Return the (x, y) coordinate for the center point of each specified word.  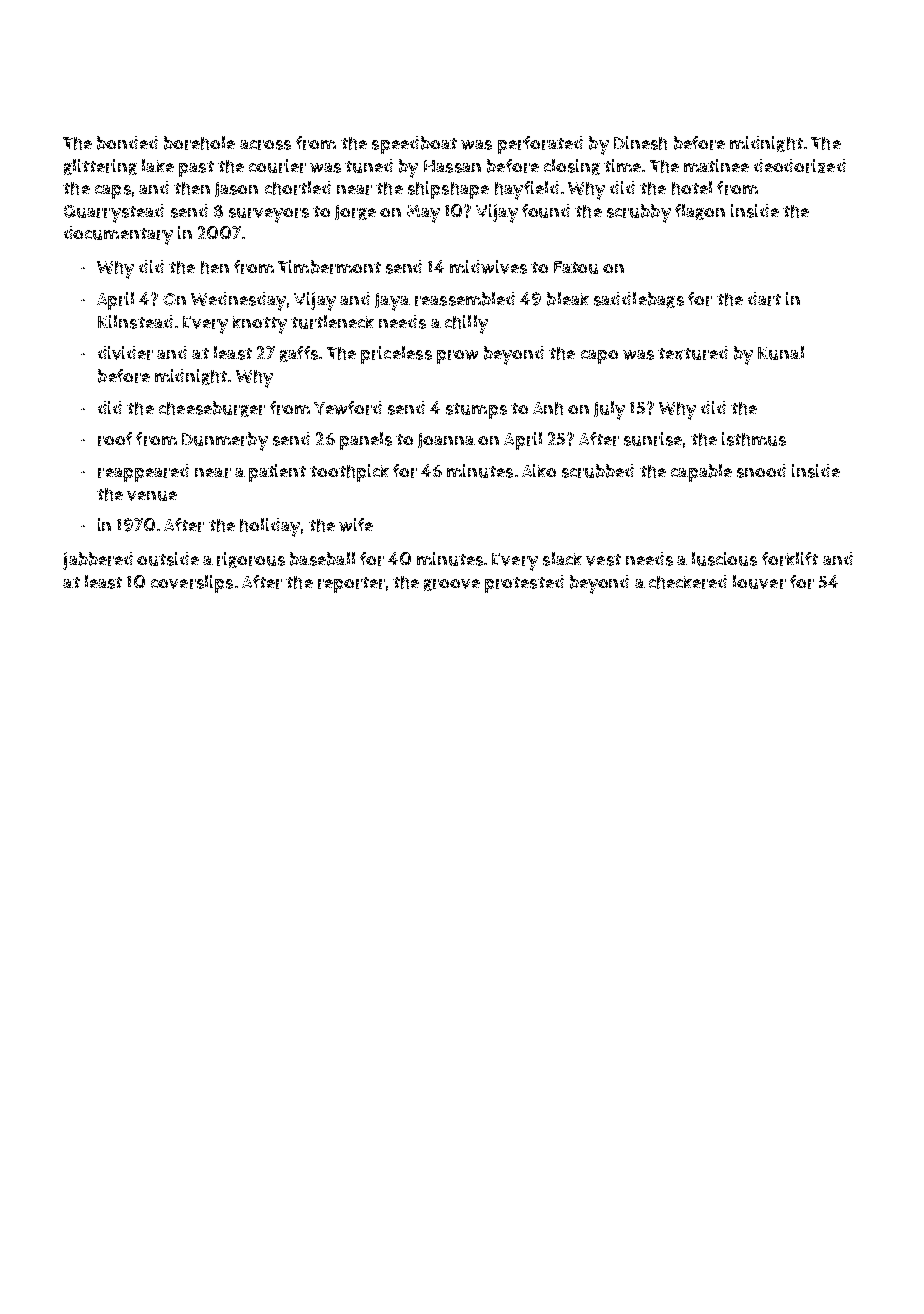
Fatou (576, 267)
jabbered (98, 561)
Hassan (452, 166)
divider (125, 353)
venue (152, 496)
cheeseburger (212, 409)
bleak (568, 299)
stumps (476, 411)
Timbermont (329, 267)
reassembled (465, 299)
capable (701, 473)
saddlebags (639, 300)
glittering (100, 167)
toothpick (349, 473)
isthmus (754, 439)
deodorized (800, 166)
